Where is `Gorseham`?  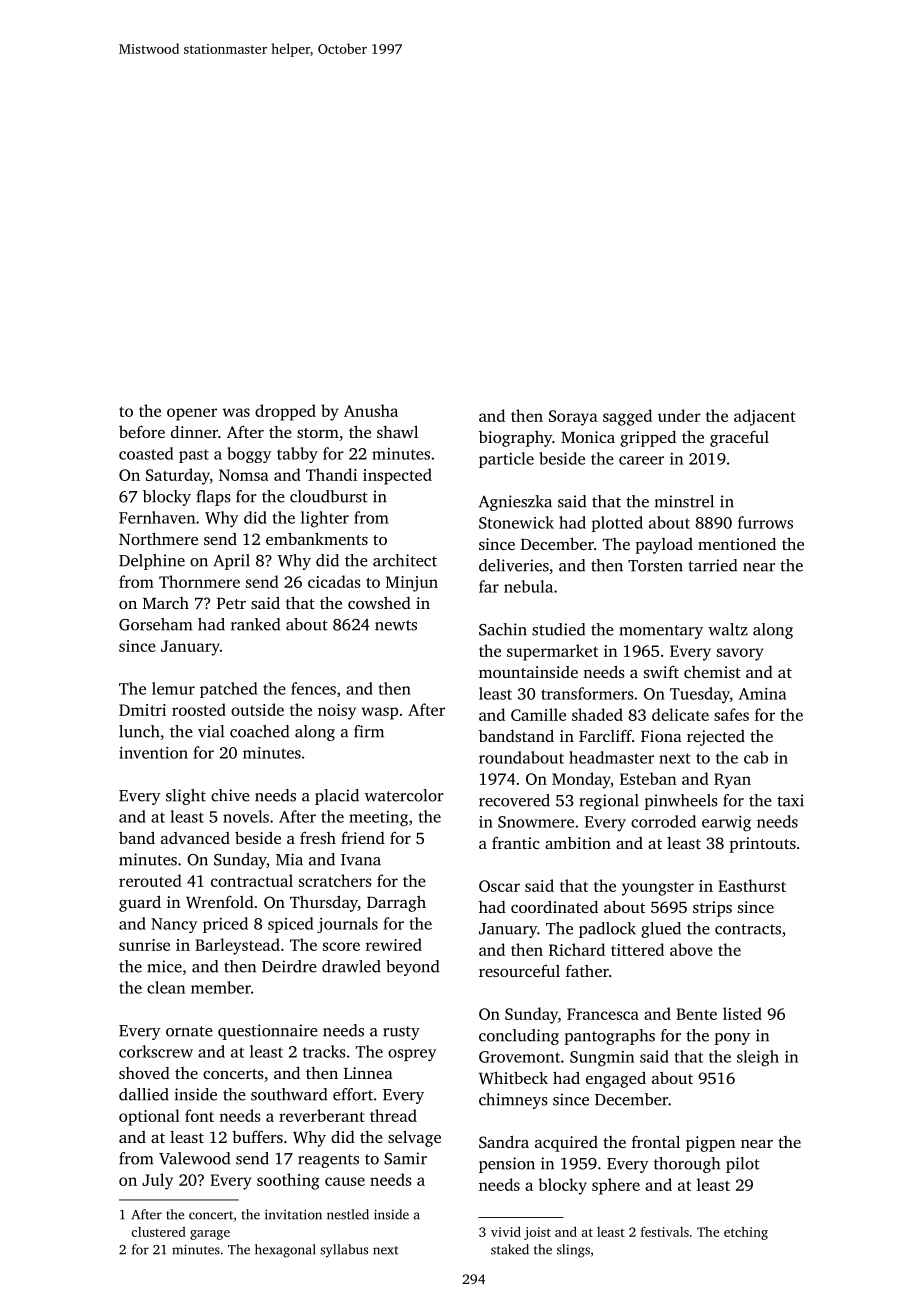
Gorseham is located at coordinates (155, 624).
